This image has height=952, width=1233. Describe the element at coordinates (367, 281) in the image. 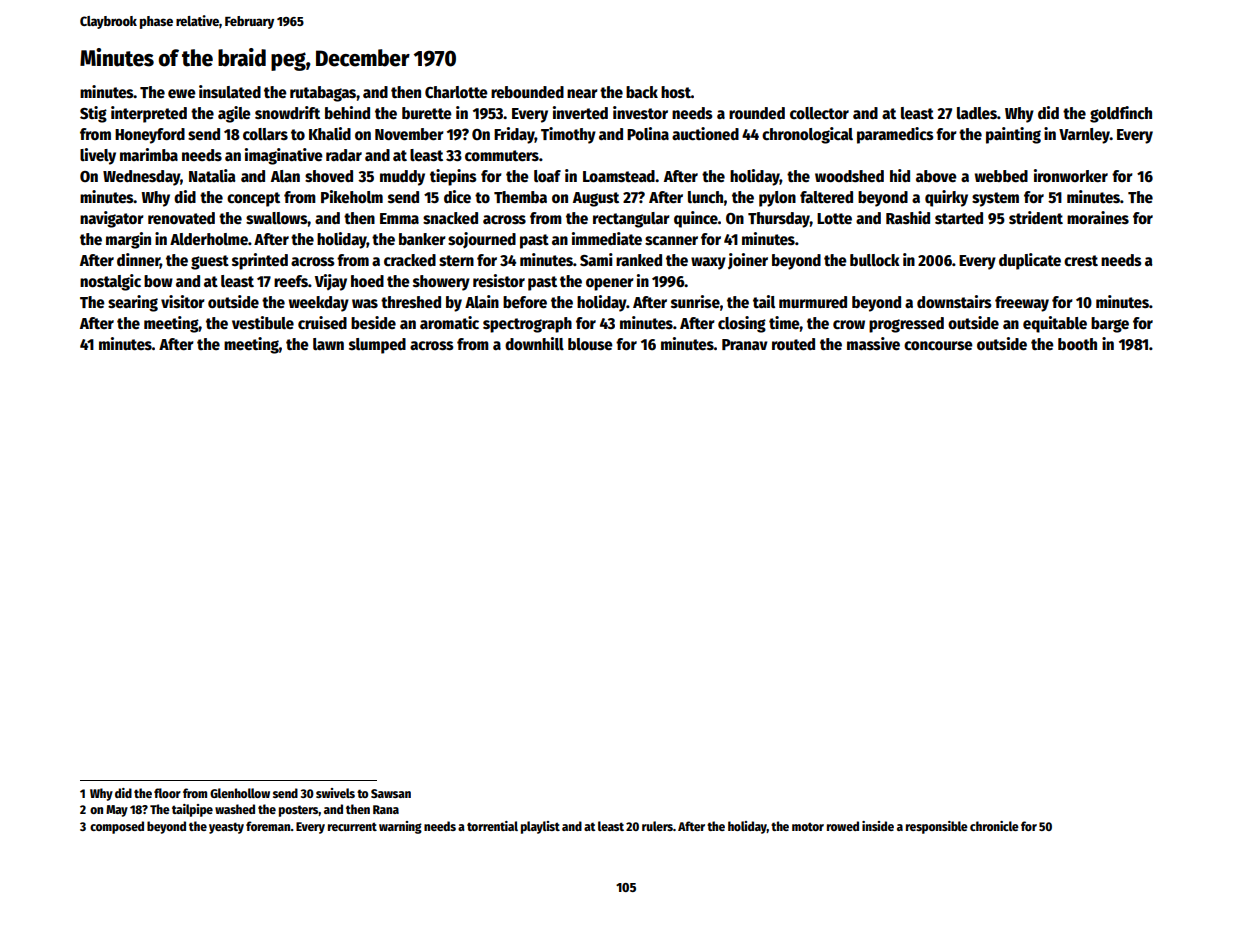

I see `hoed` at that location.
